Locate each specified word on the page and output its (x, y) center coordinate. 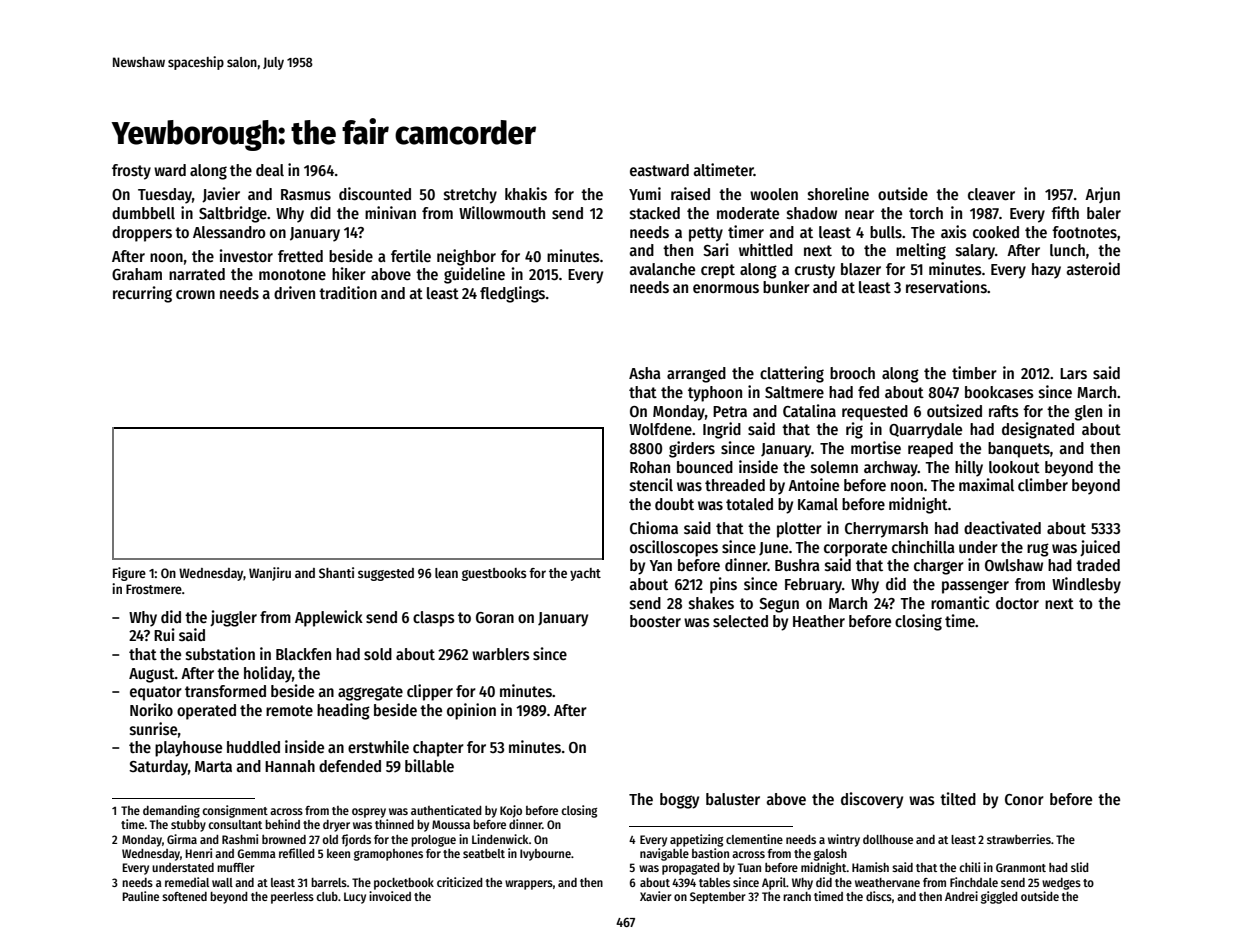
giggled (999, 897)
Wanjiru (270, 574)
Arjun (1102, 195)
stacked (655, 213)
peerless (292, 898)
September (718, 898)
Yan (661, 565)
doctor (1017, 603)
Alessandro (229, 232)
